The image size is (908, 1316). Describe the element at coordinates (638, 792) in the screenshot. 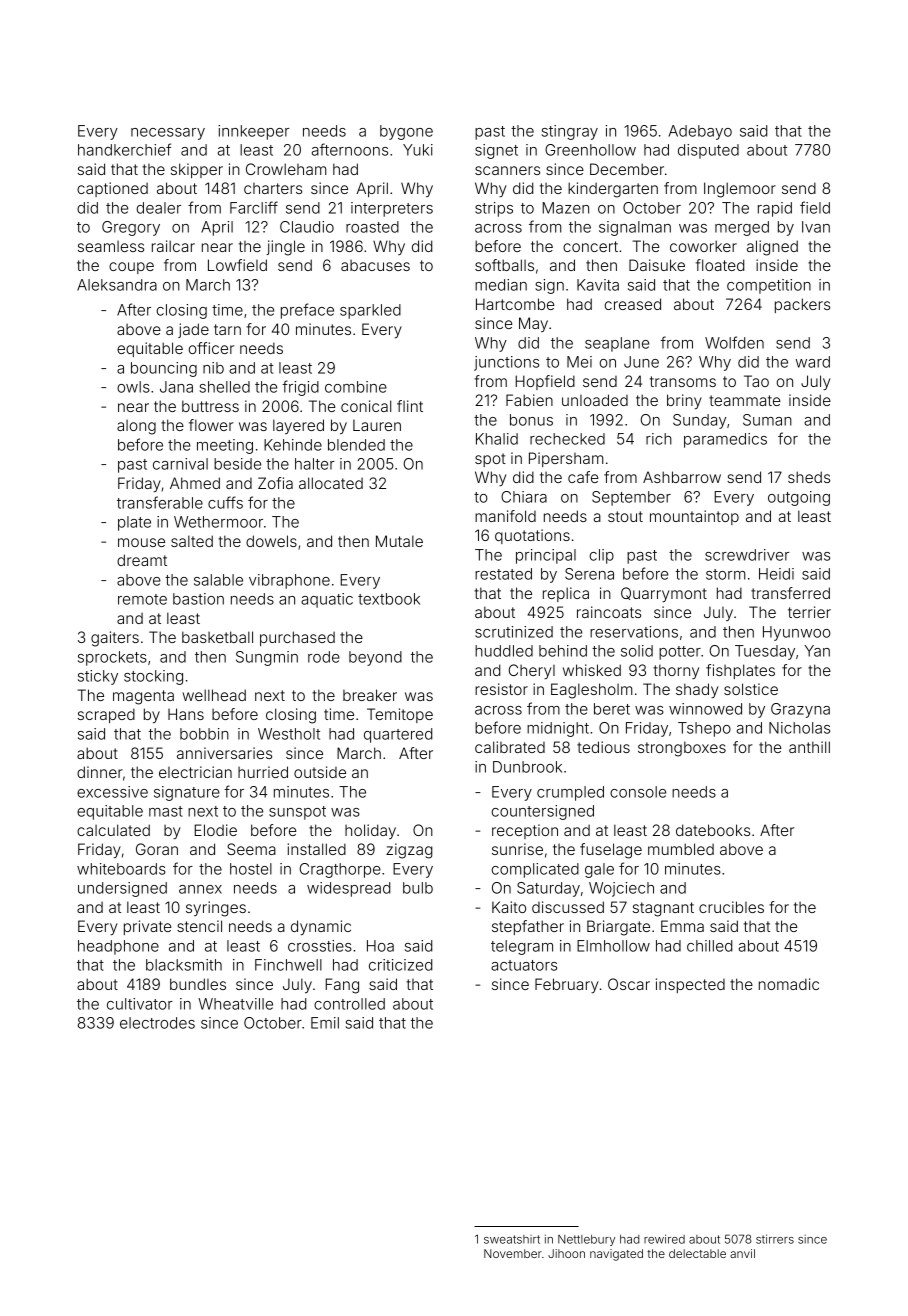

I see `console` at that location.
